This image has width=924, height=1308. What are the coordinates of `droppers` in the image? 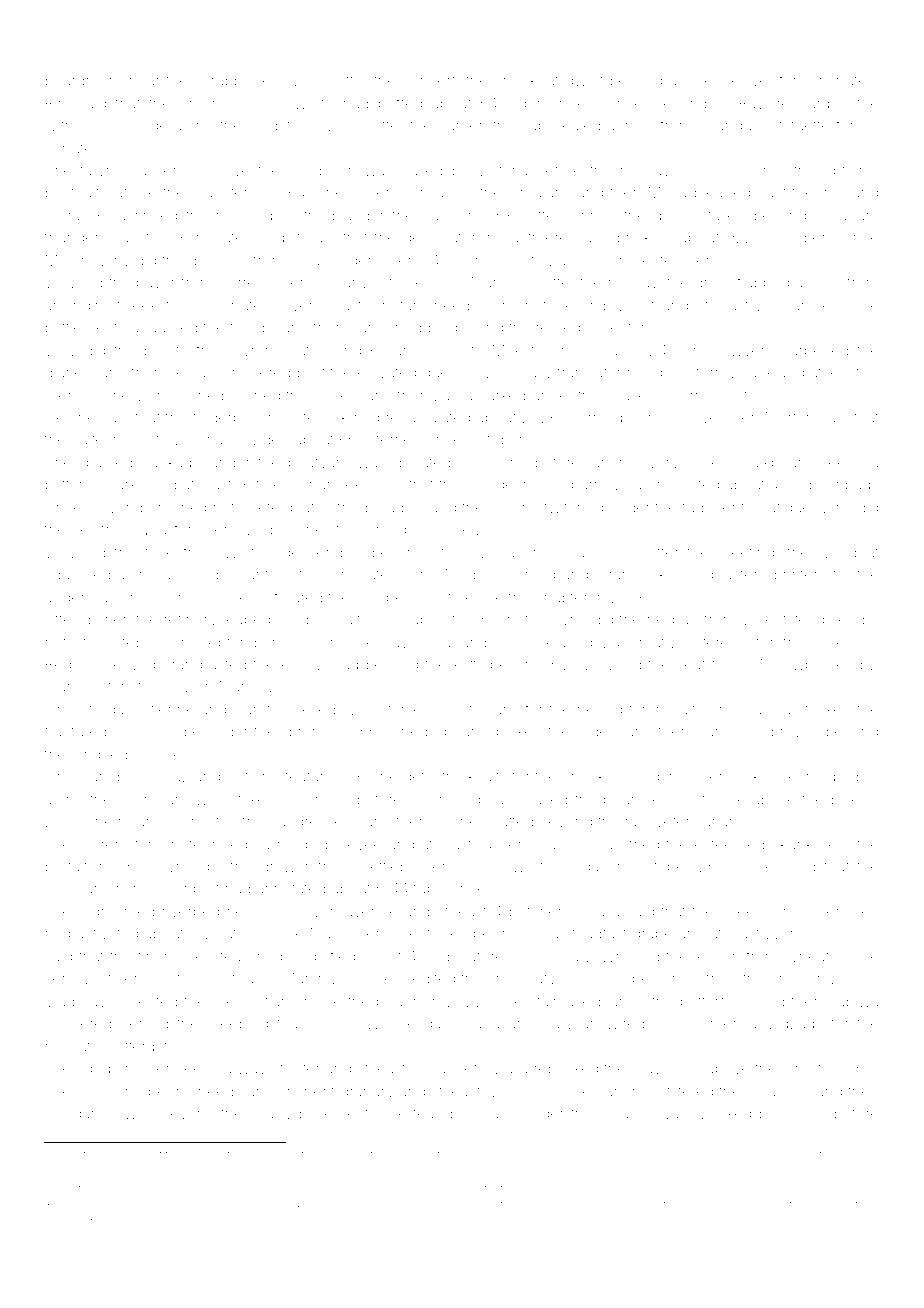 It's located at (803, 239).
